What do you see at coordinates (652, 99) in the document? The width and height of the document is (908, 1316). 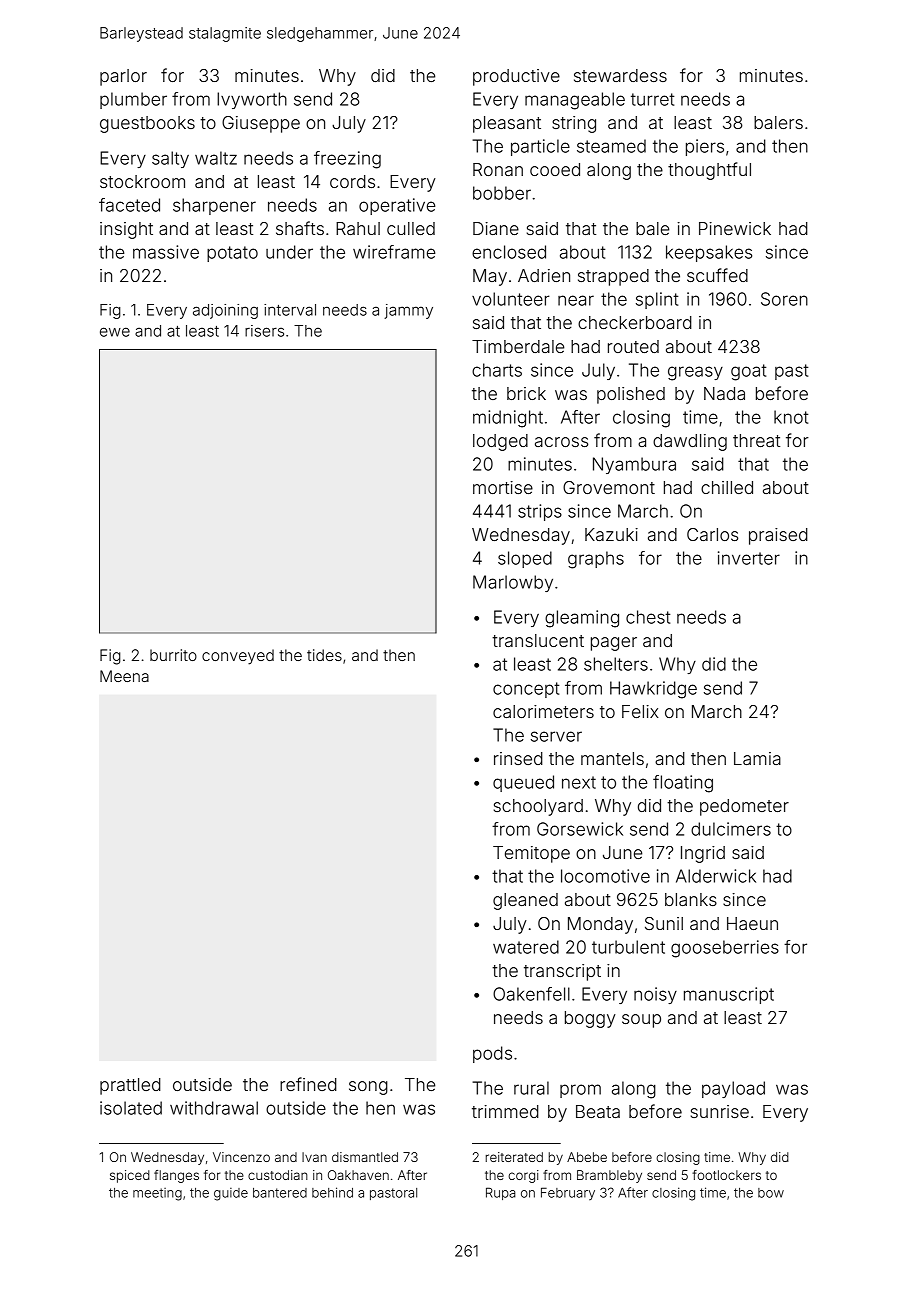 I see `turret` at bounding box center [652, 99].
